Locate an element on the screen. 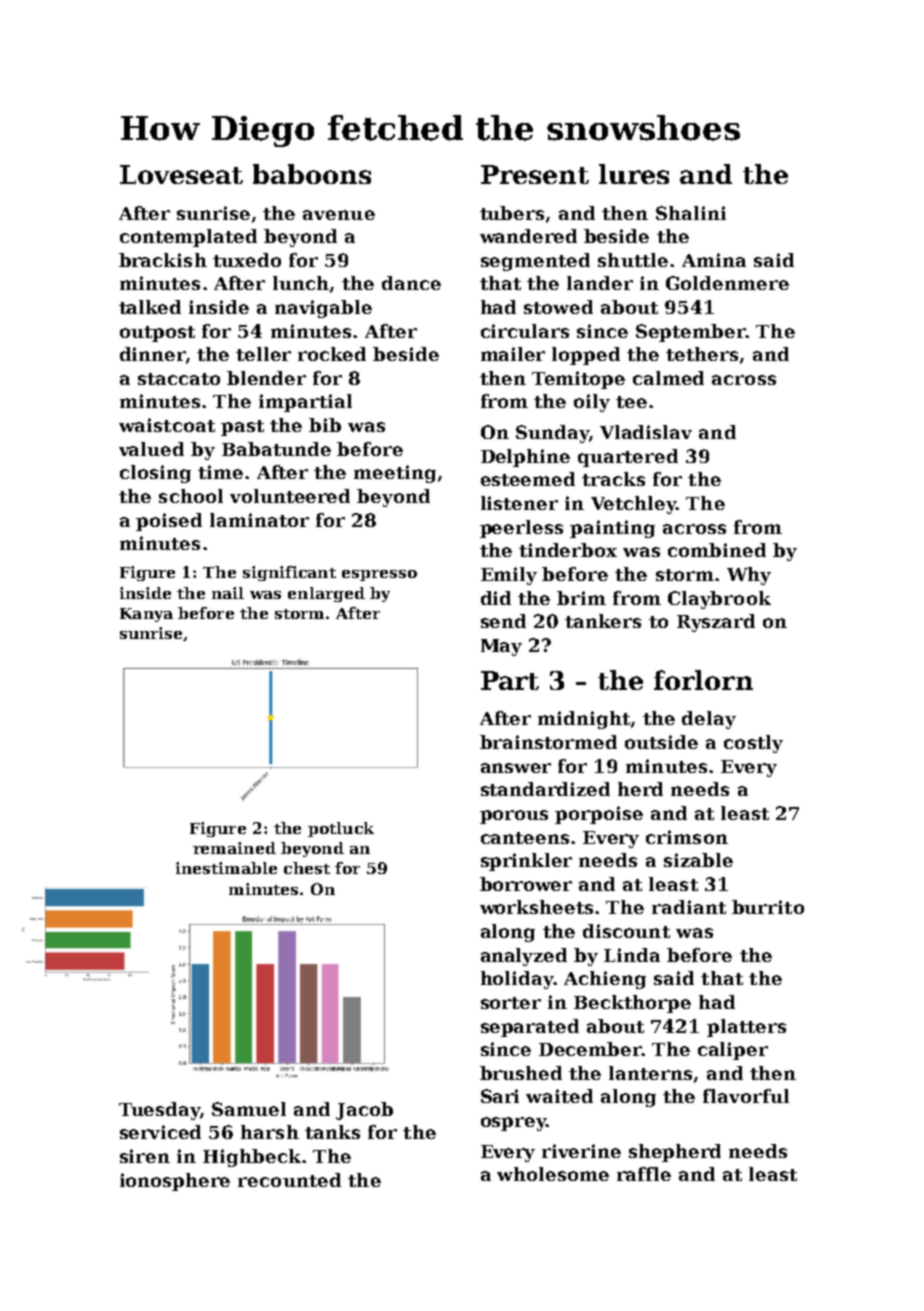 The height and width of the screenshot is (1311, 924). costly is located at coordinates (753, 744).
